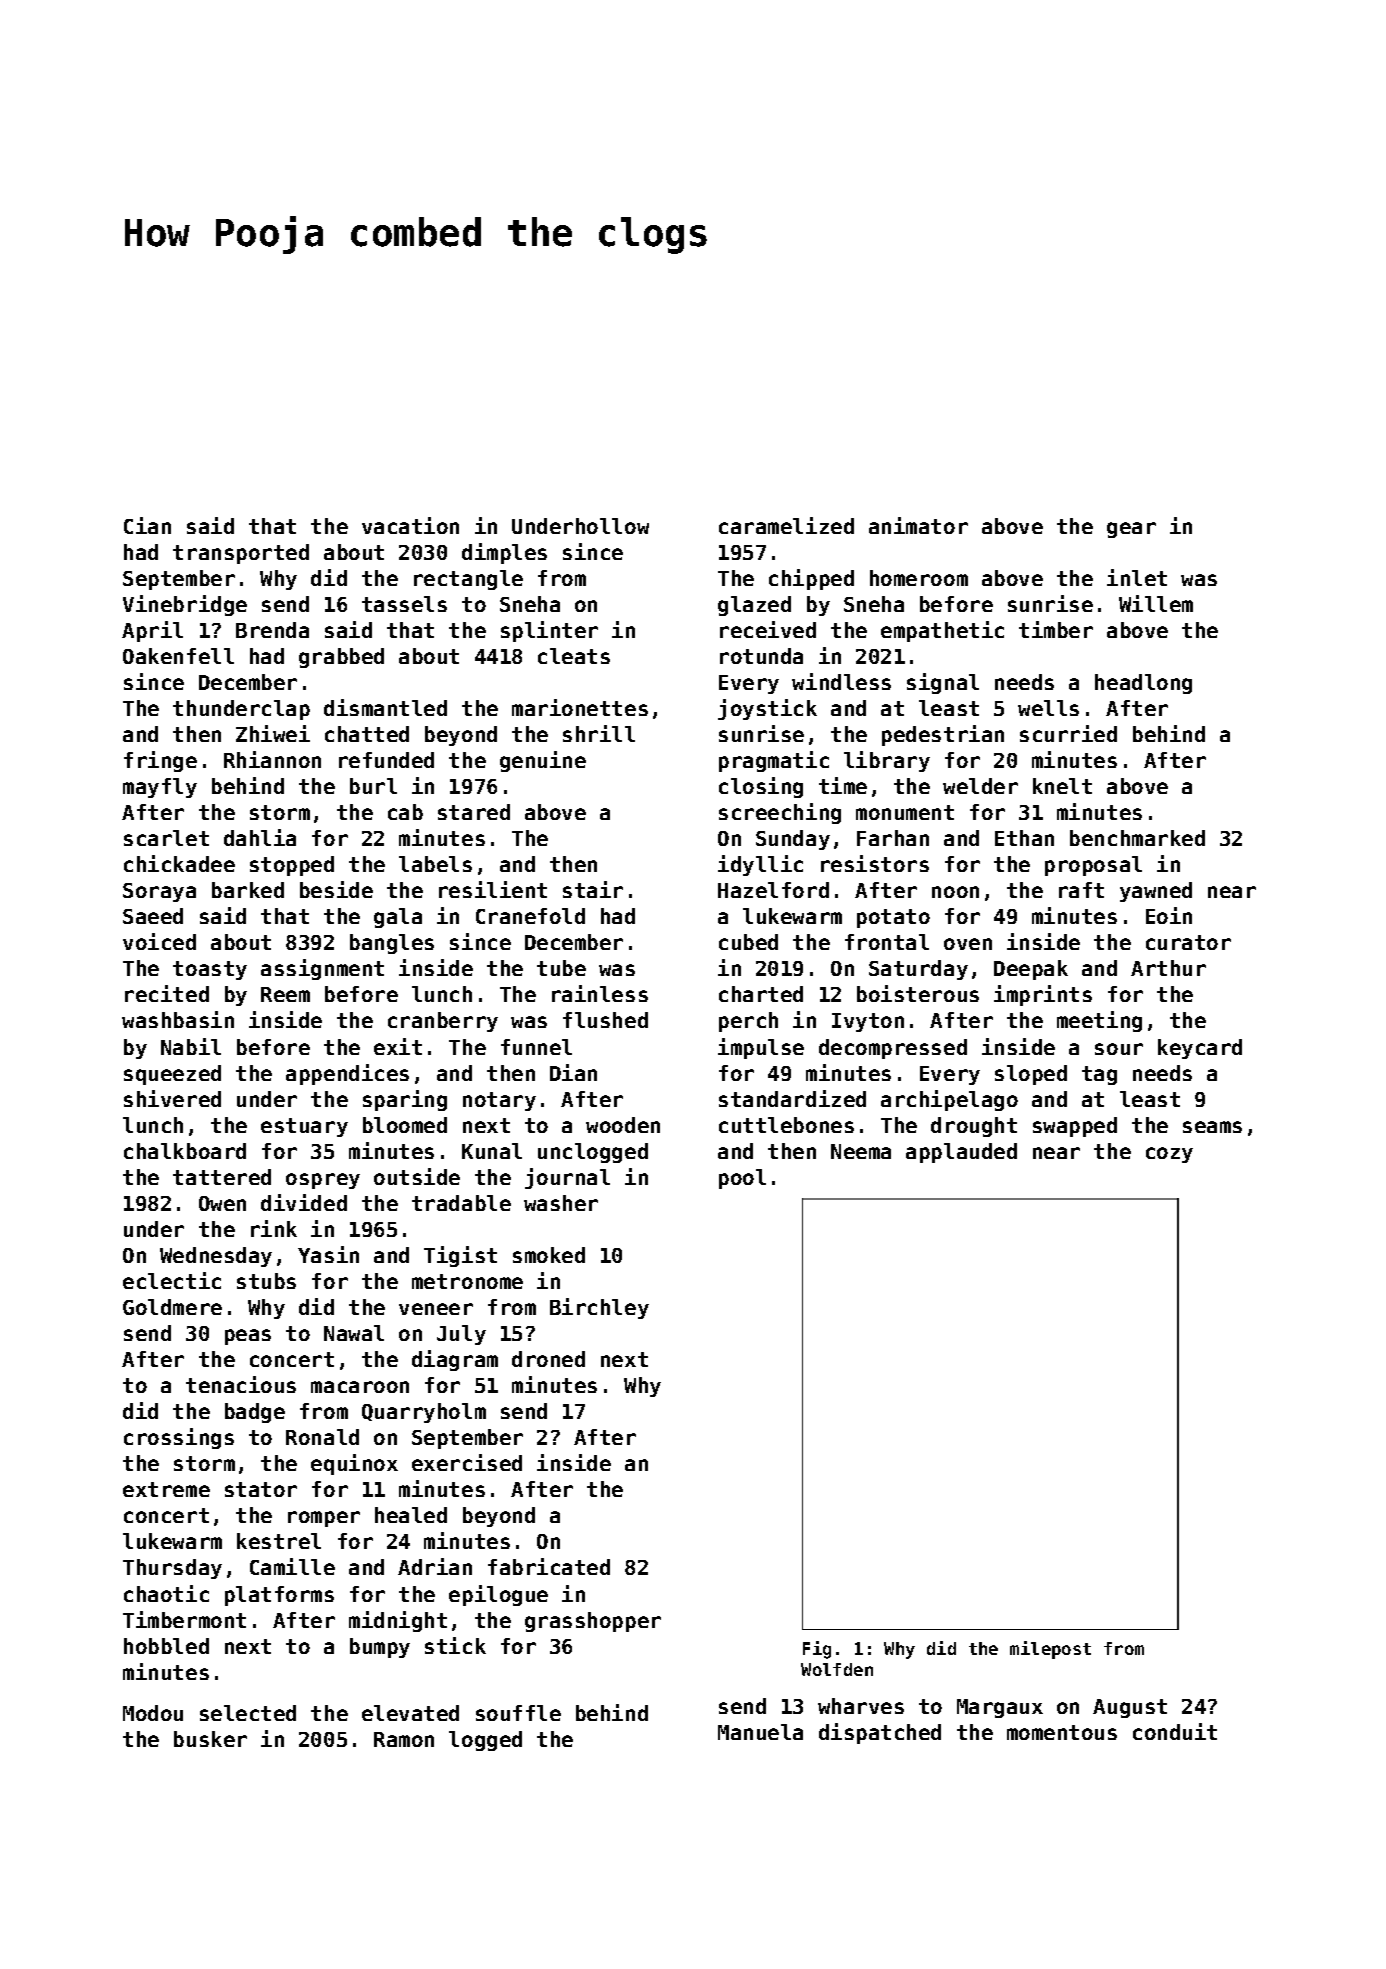 The width and height of the screenshot is (1386, 1969). What do you see at coordinates (943, 735) in the screenshot?
I see `pedestrian` at bounding box center [943, 735].
